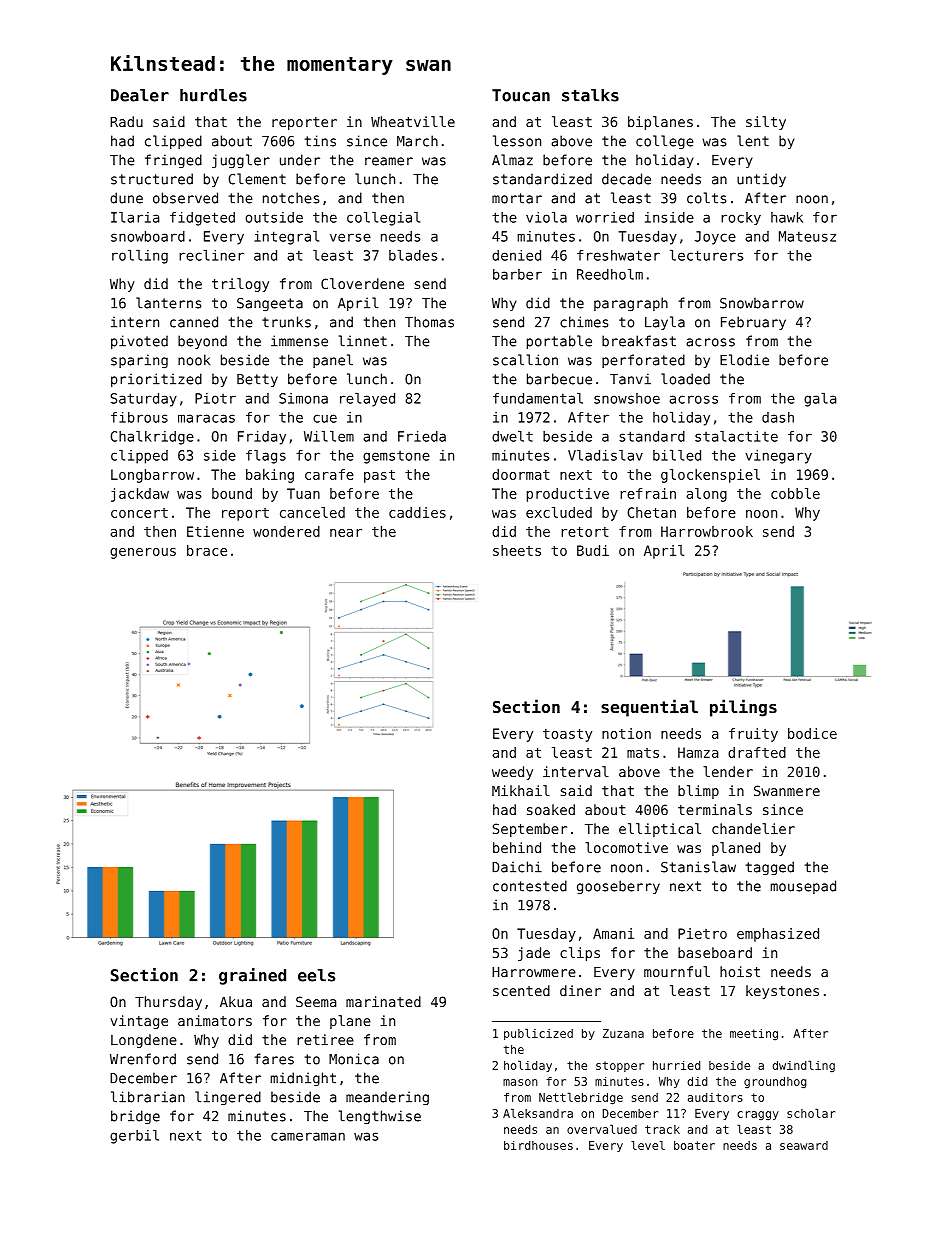 The width and height of the screenshot is (952, 1233). I want to click on contested, so click(530, 886).
